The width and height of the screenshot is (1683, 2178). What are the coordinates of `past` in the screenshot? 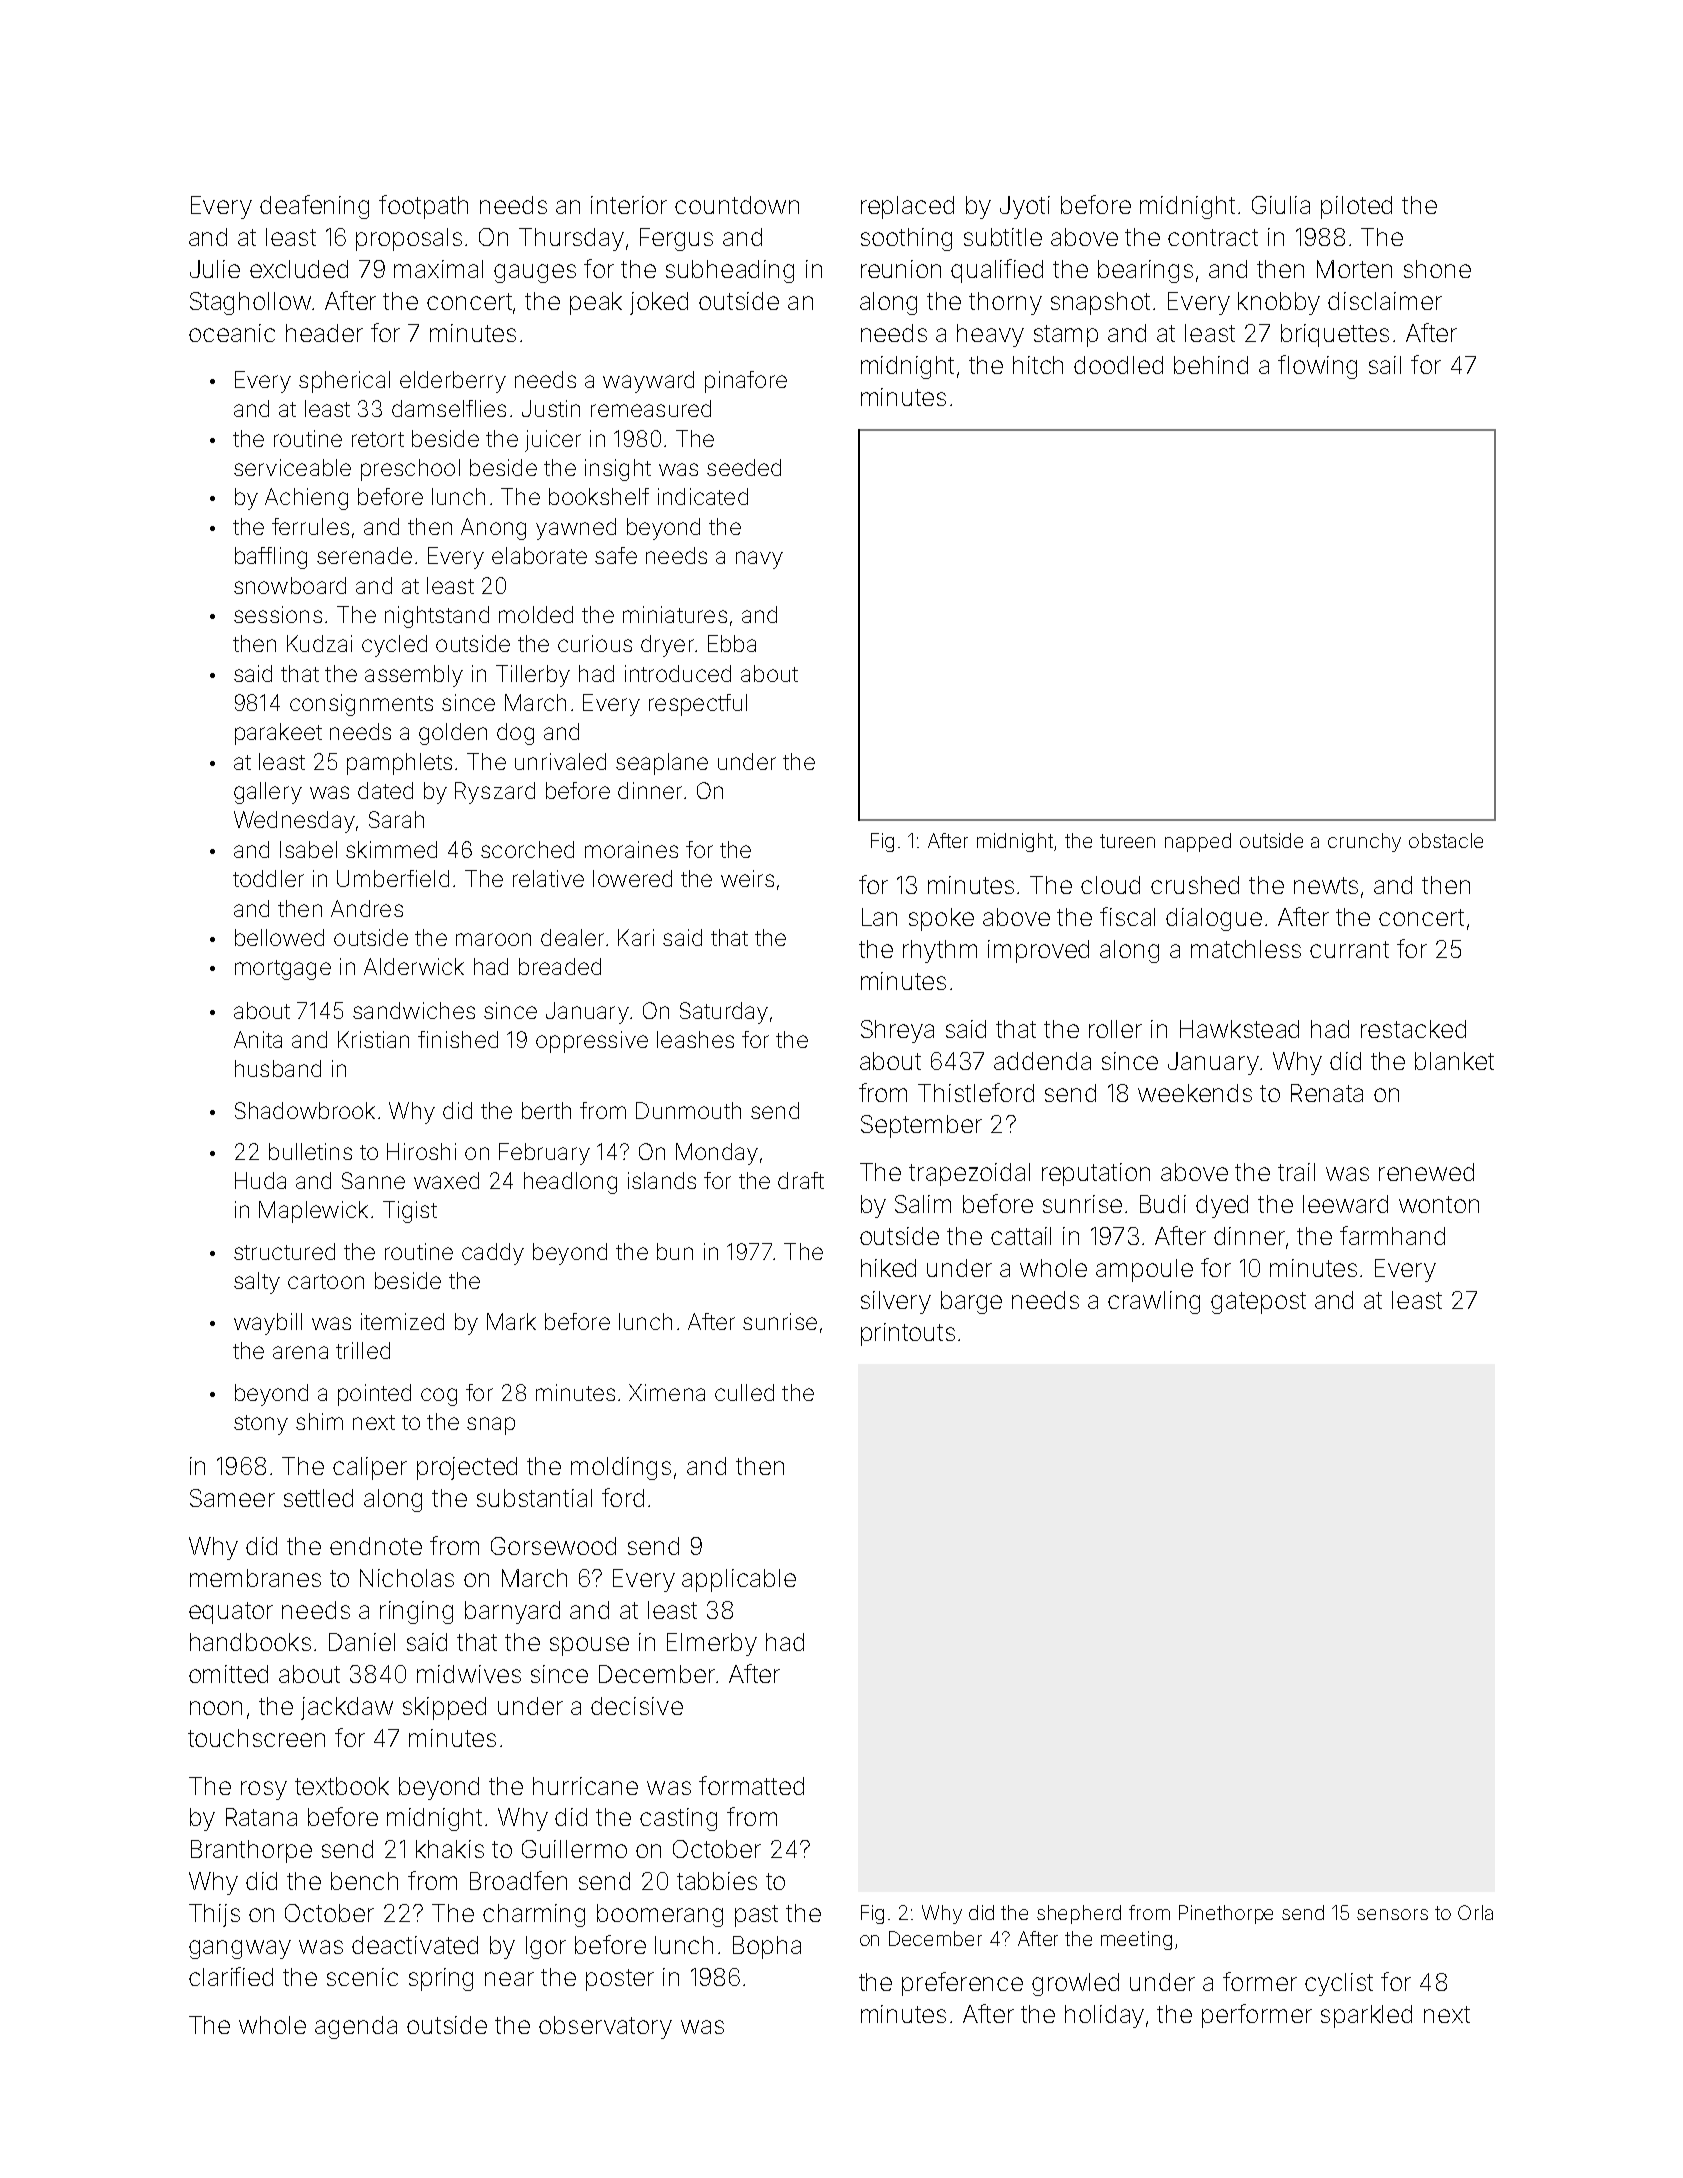 It's located at (756, 1916).
